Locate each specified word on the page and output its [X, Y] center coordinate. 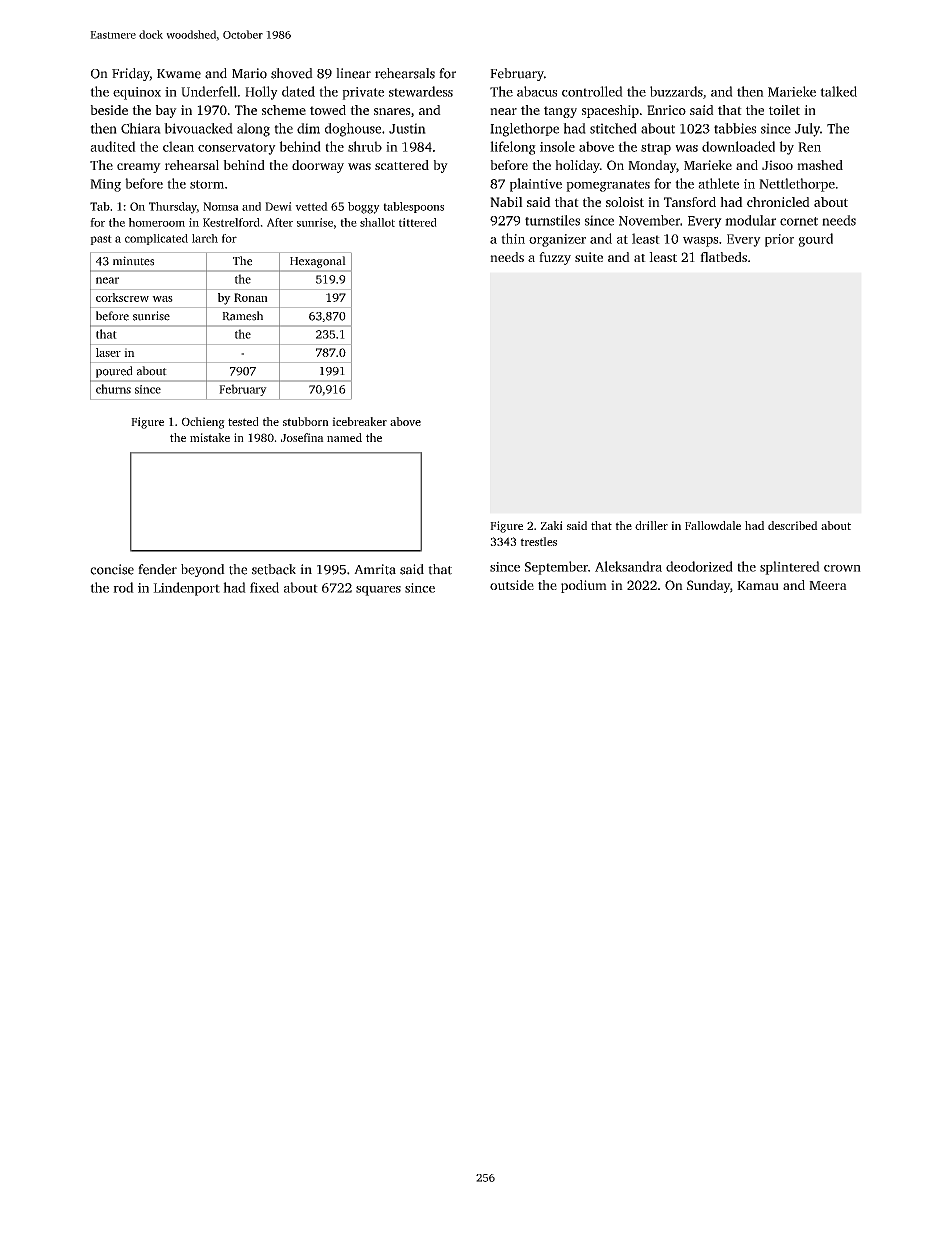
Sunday [708, 586]
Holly [261, 93]
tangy [560, 112]
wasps [700, 242]
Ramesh [242, 316]
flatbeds [723, 257]
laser [108, 352]
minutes [133, 261]
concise [112, 569]
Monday [652, 166]
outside [512, 585]
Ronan [251, 297]
